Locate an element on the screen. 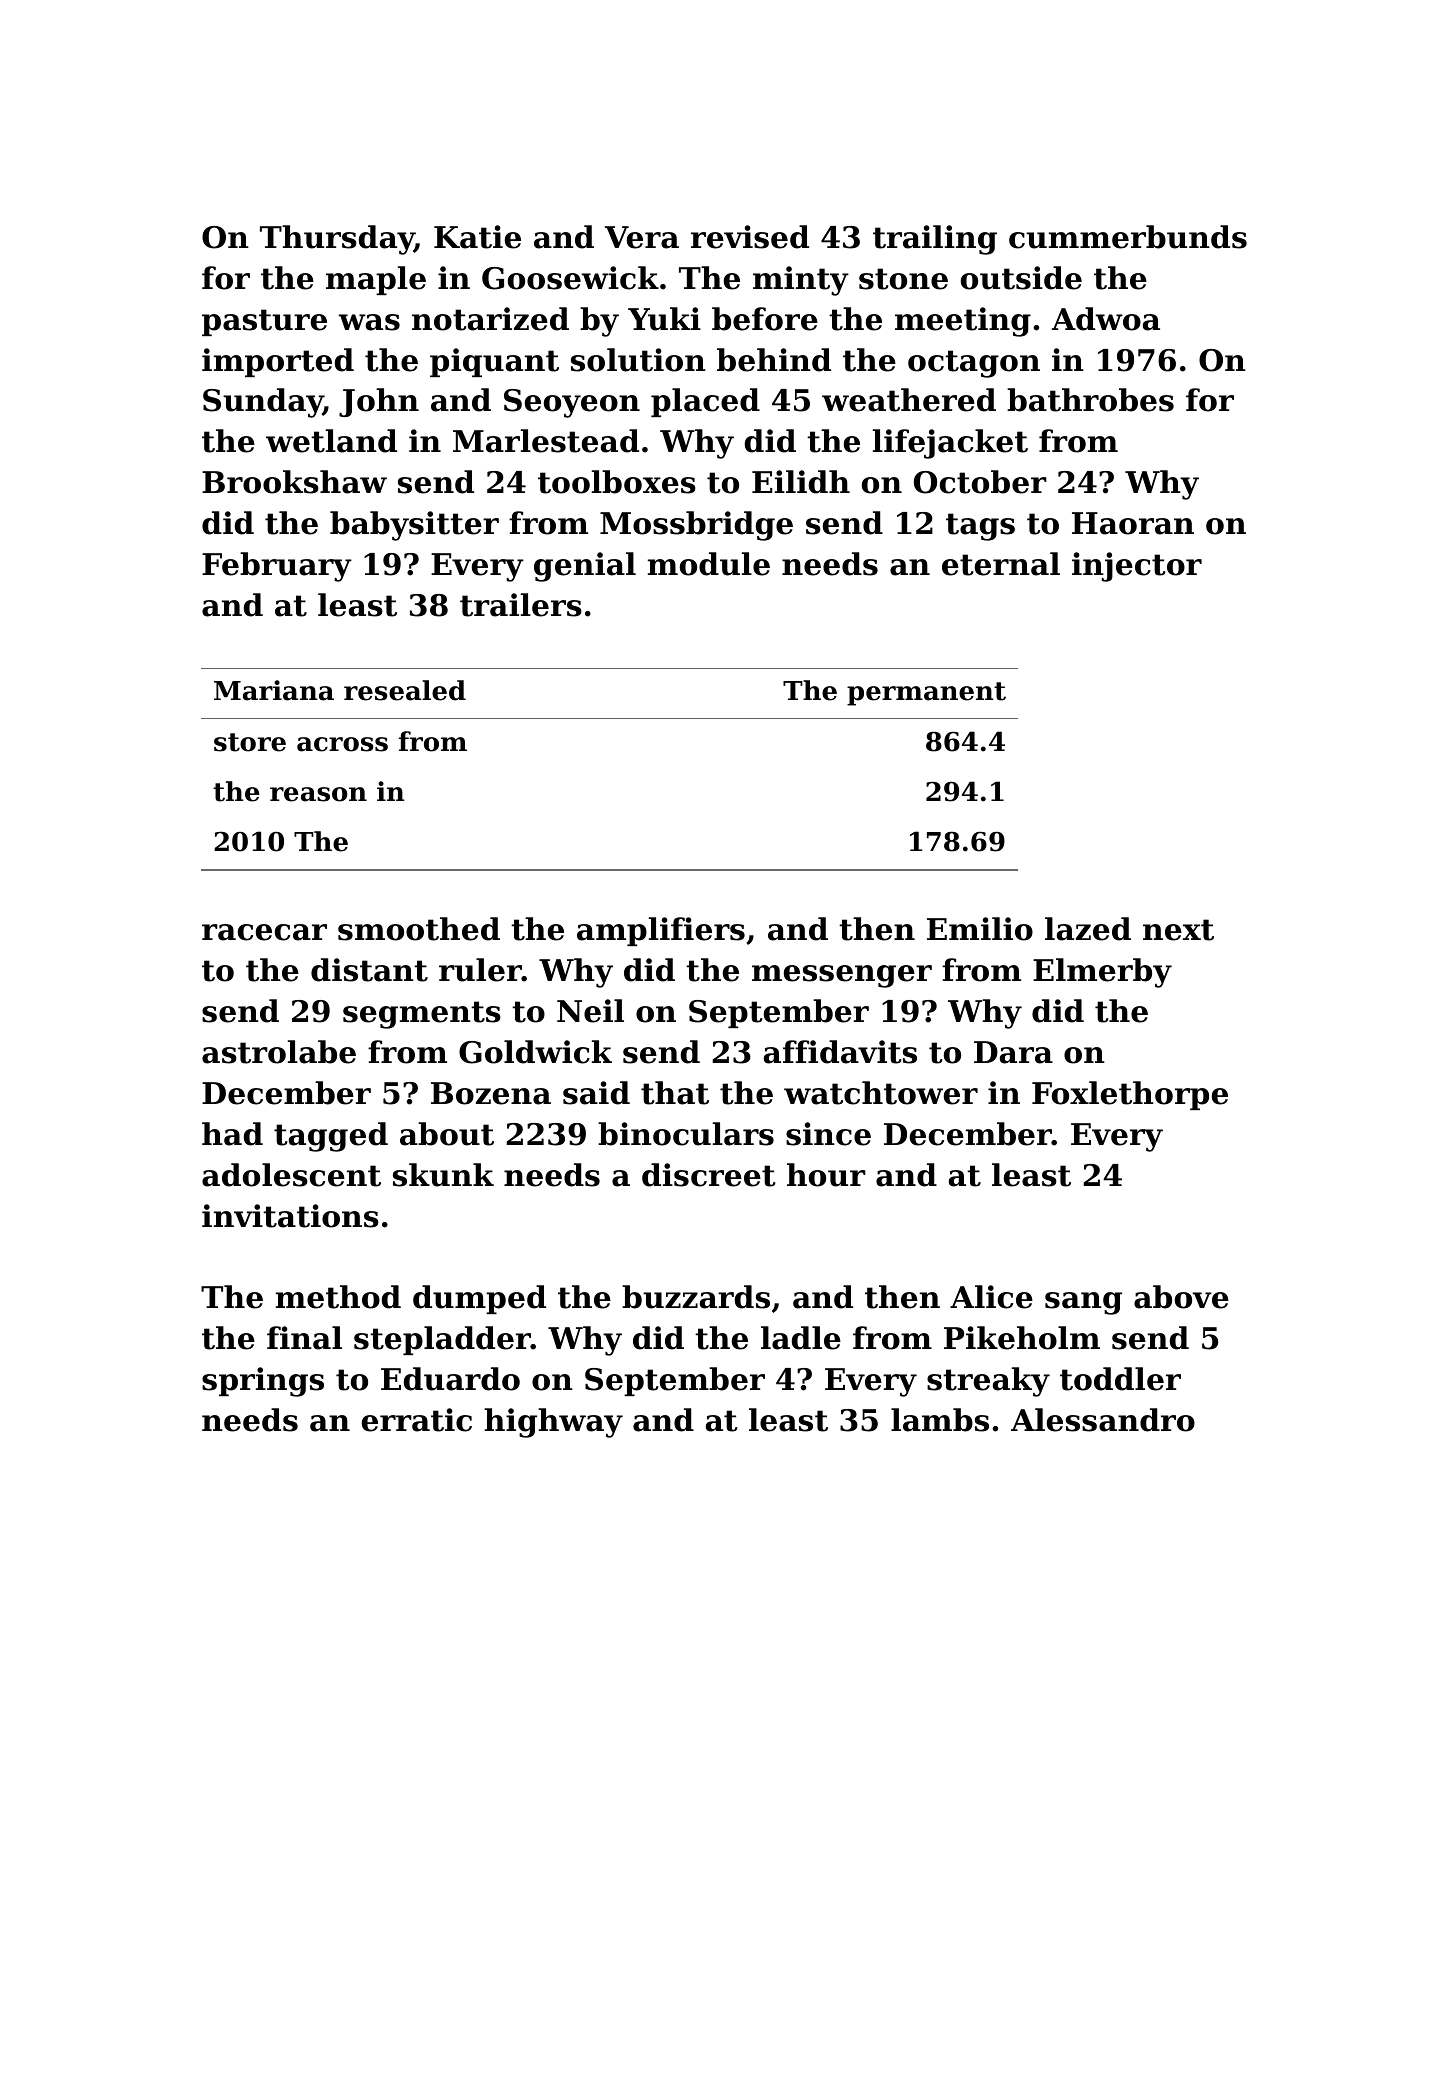 This screenshot has width=1450, height=2100. lazed is located at coordinates (1088, 929).
